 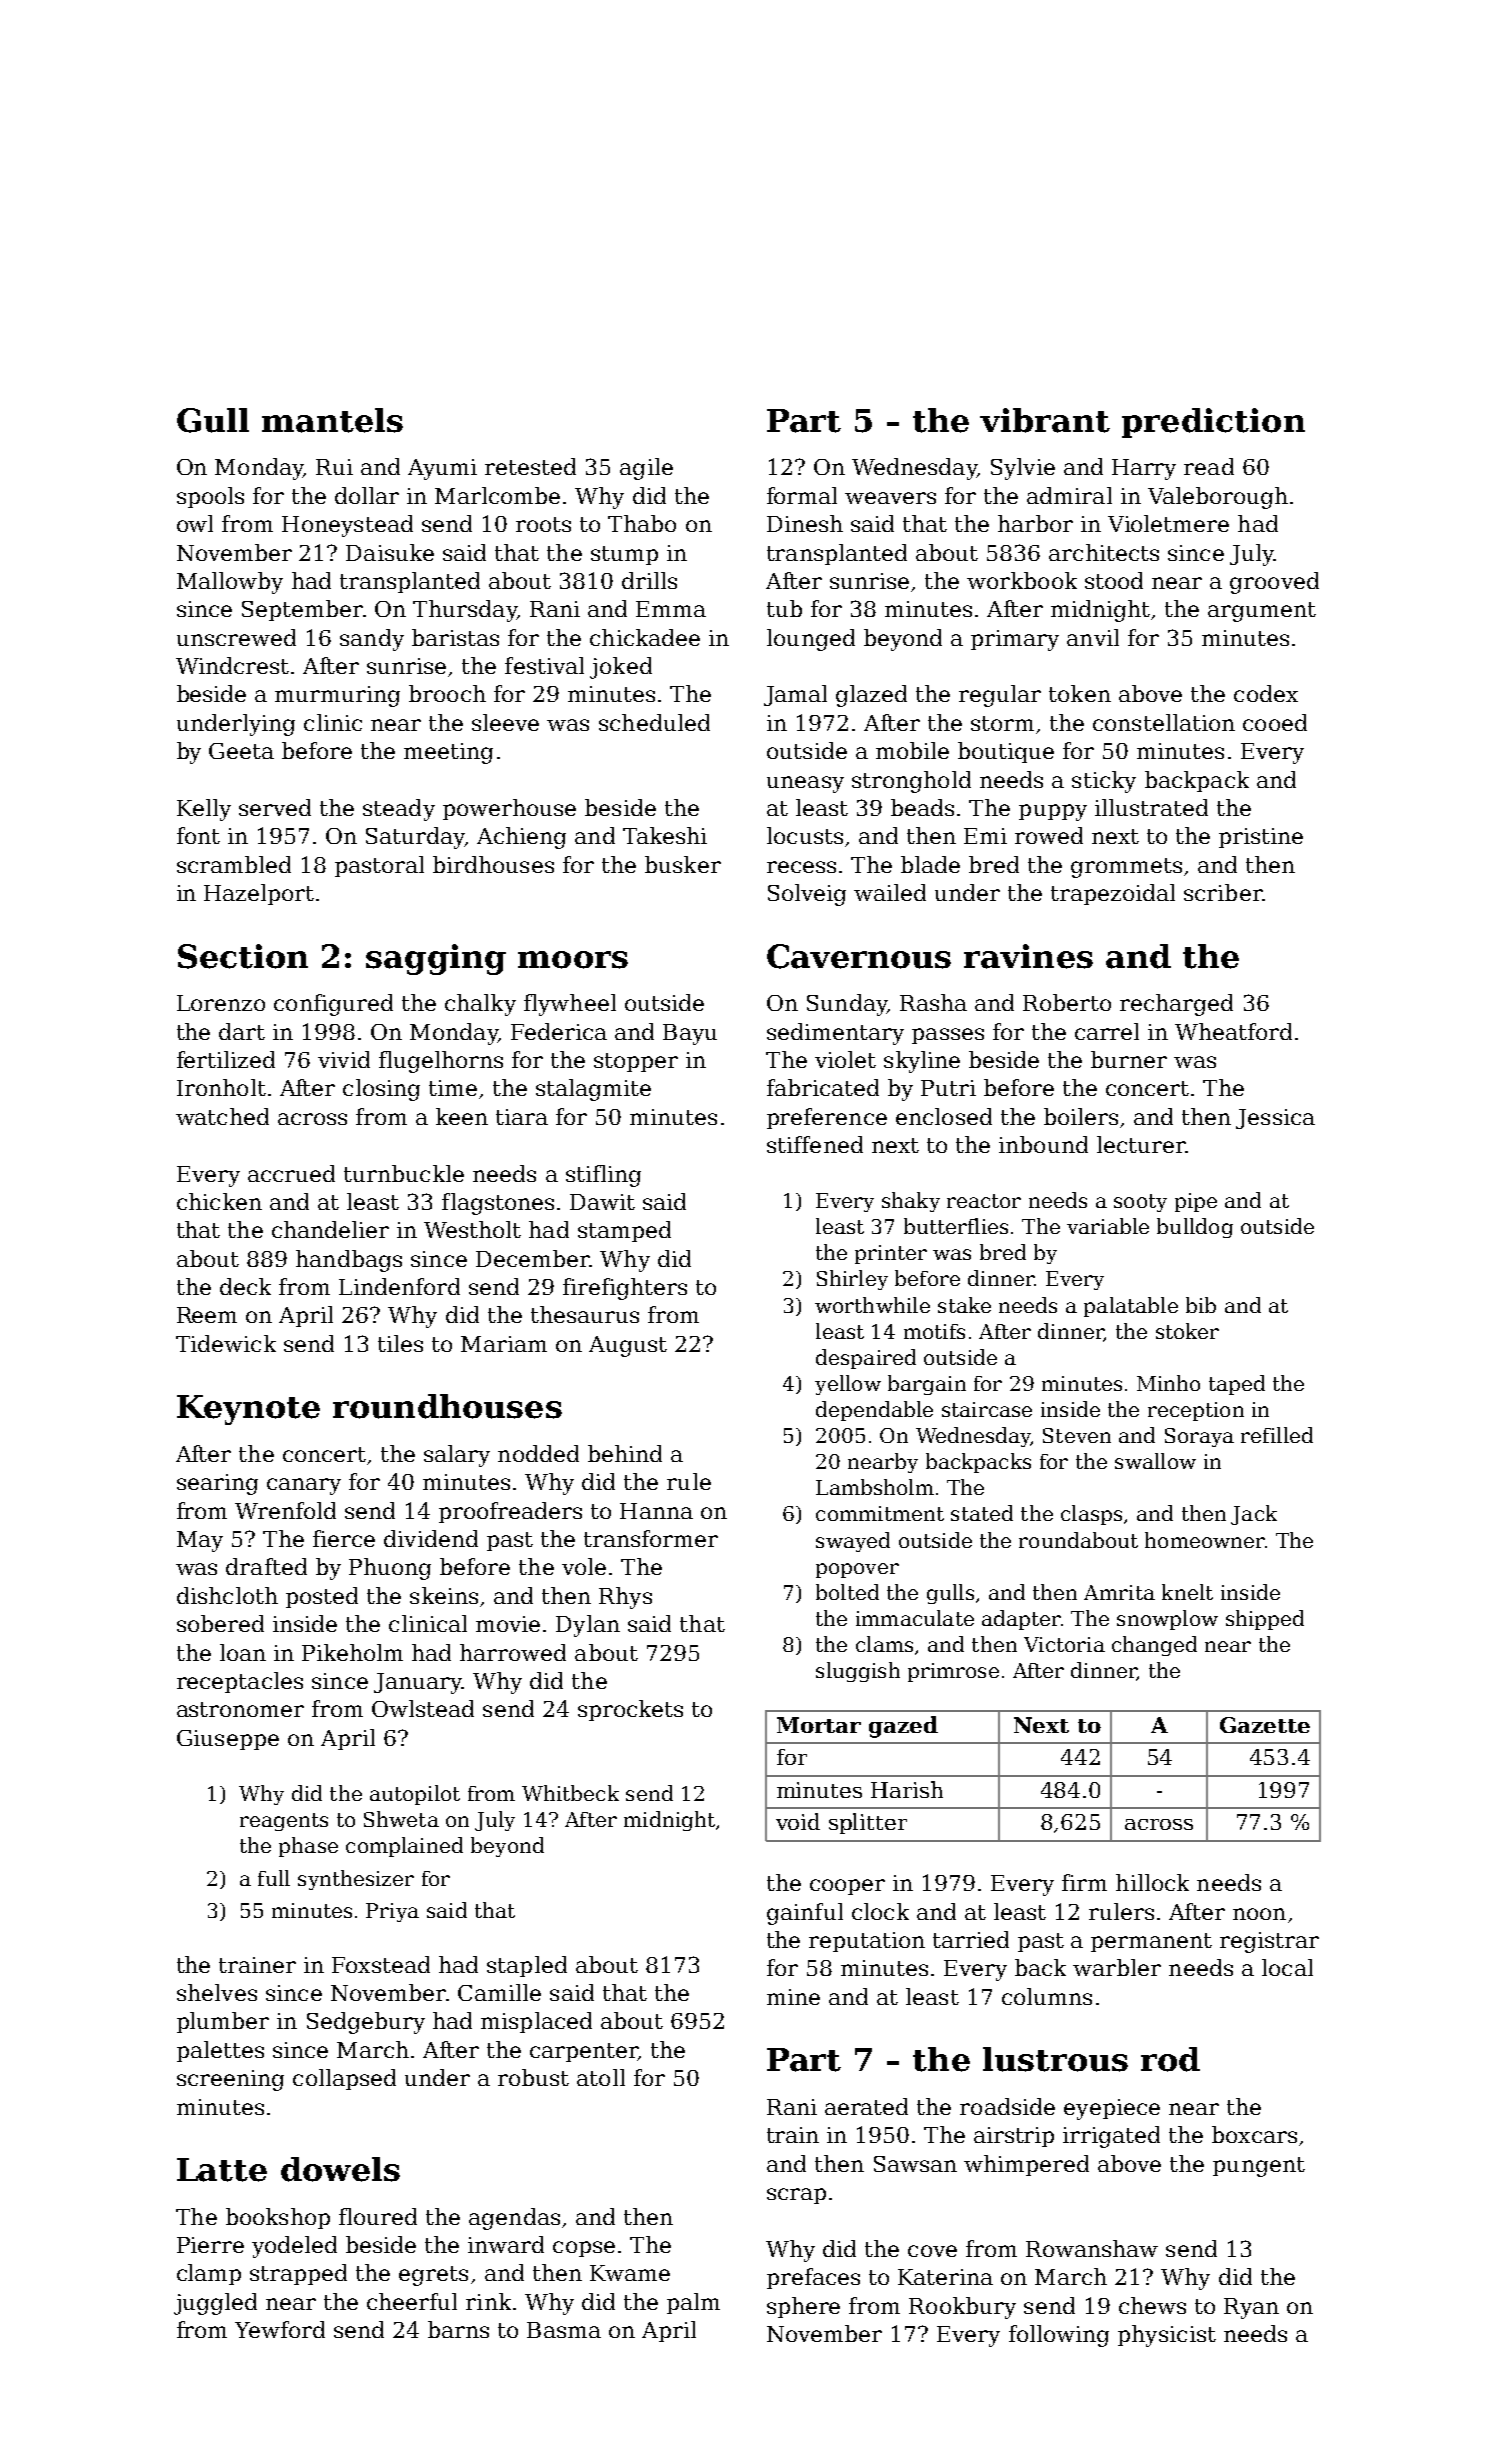 What do you see at coordinates (381, 1090) in the document?
I see `closing` at bounding box center [381, 1090].
